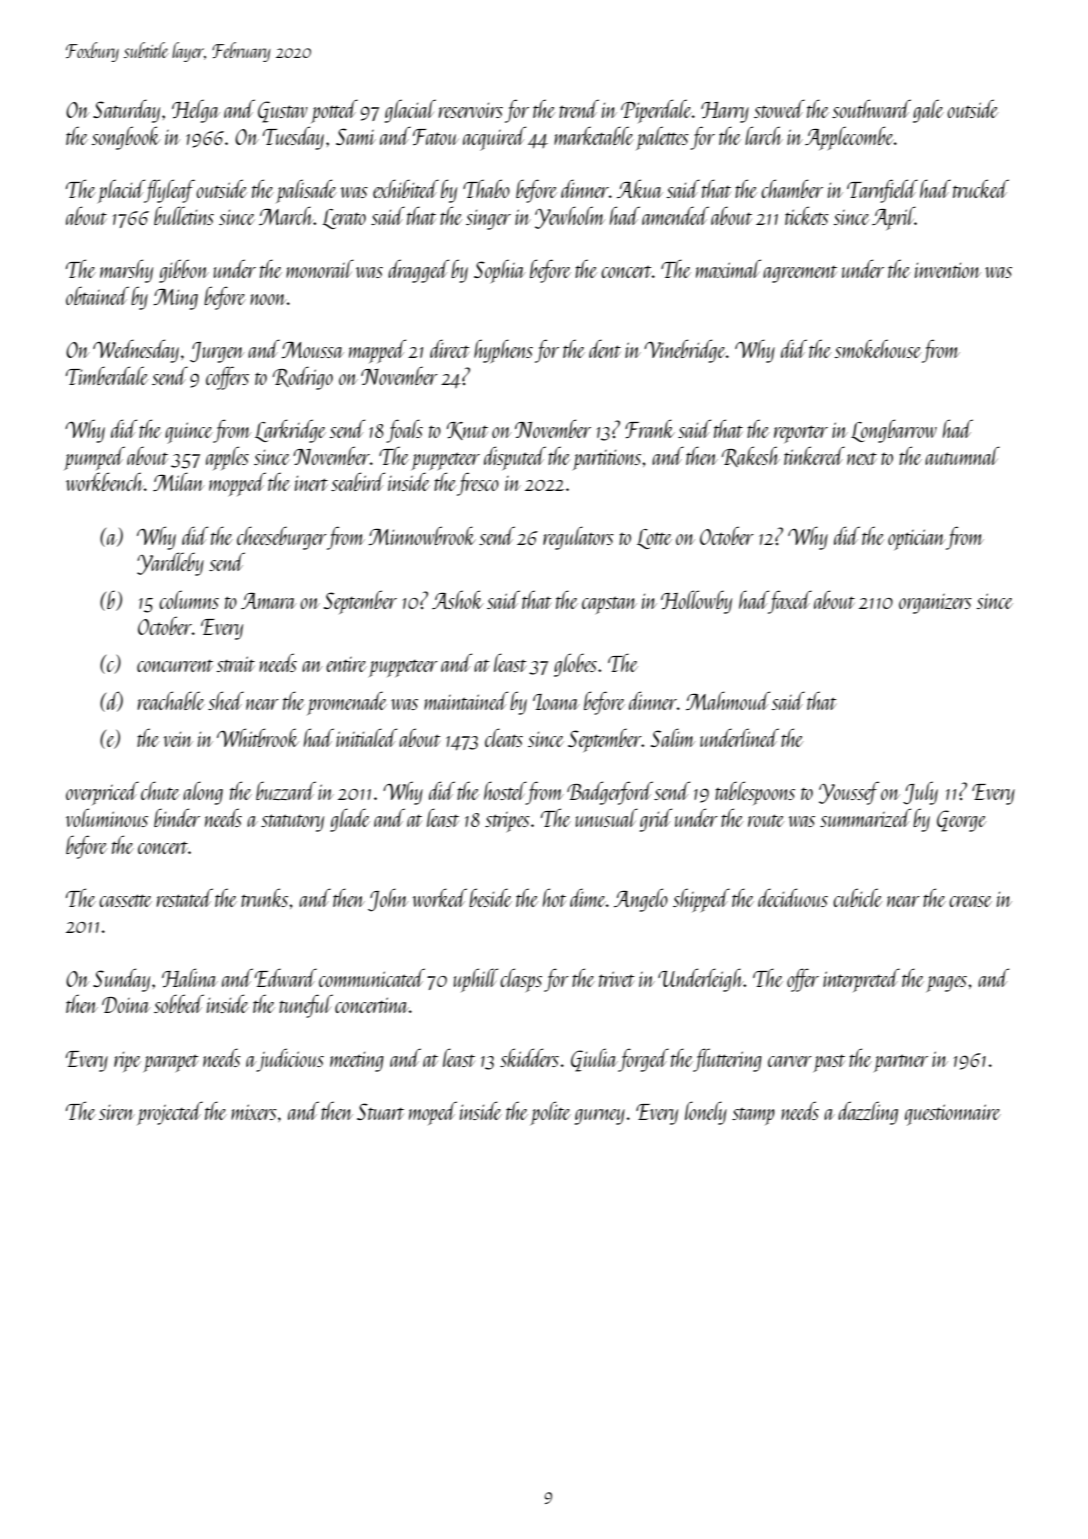  Describe the element at coordinates (290, 431) in the document. I see `Larkridge` at that location.
